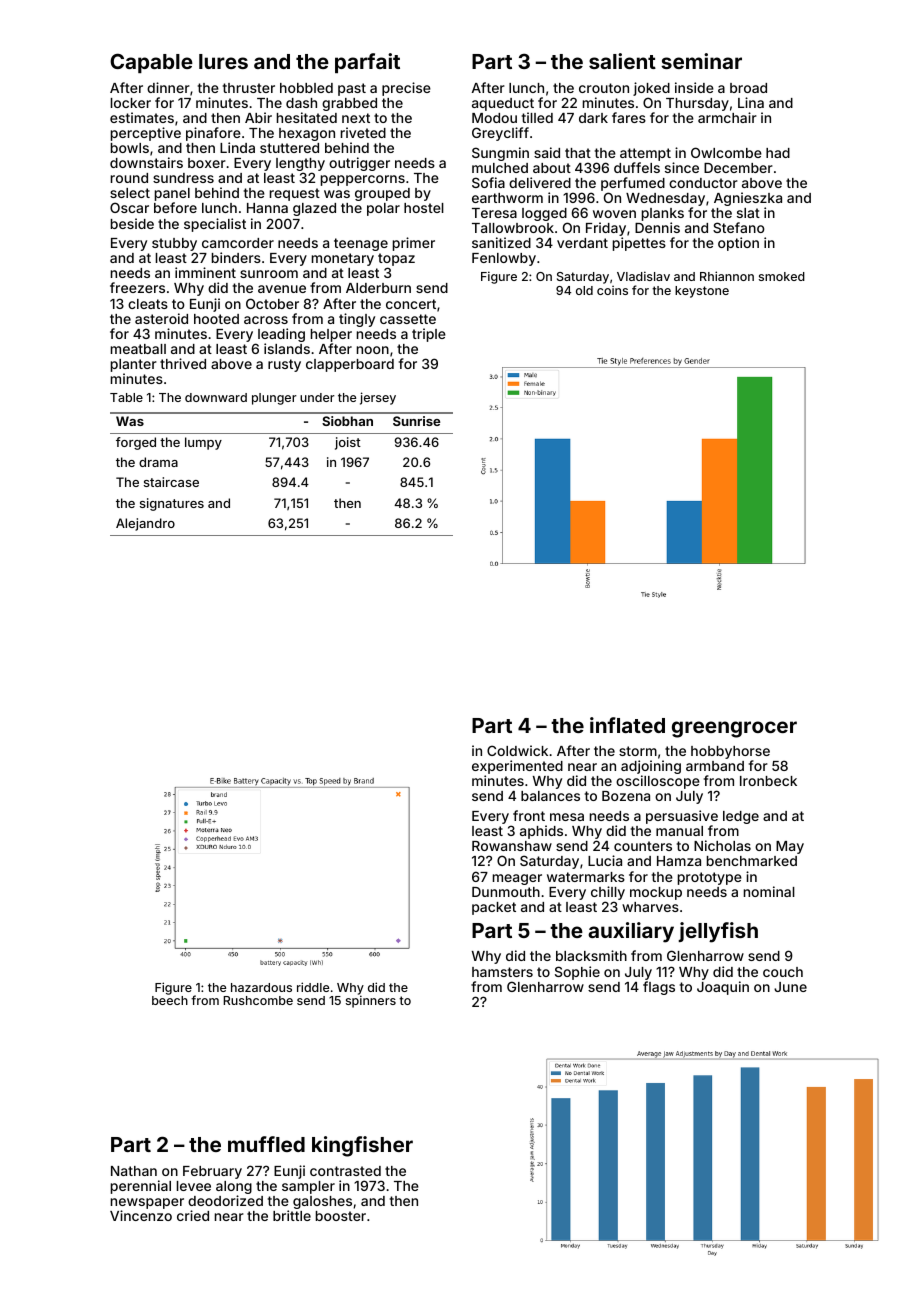 The height and width of the screenshot is (1308, 924). I want to click on triple, so click(429, 335).
